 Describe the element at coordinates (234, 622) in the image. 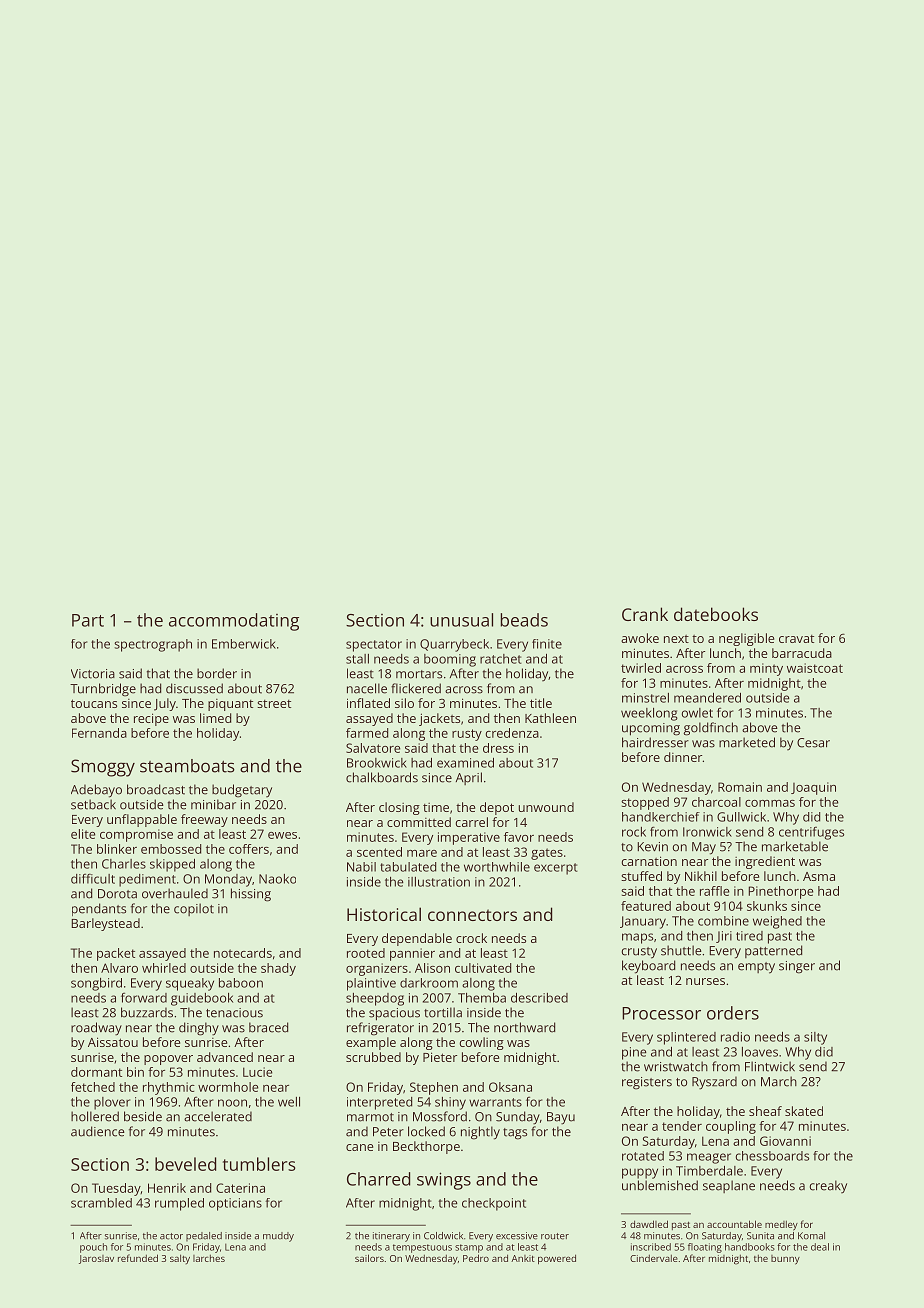

I see `accommodating` at that location.
